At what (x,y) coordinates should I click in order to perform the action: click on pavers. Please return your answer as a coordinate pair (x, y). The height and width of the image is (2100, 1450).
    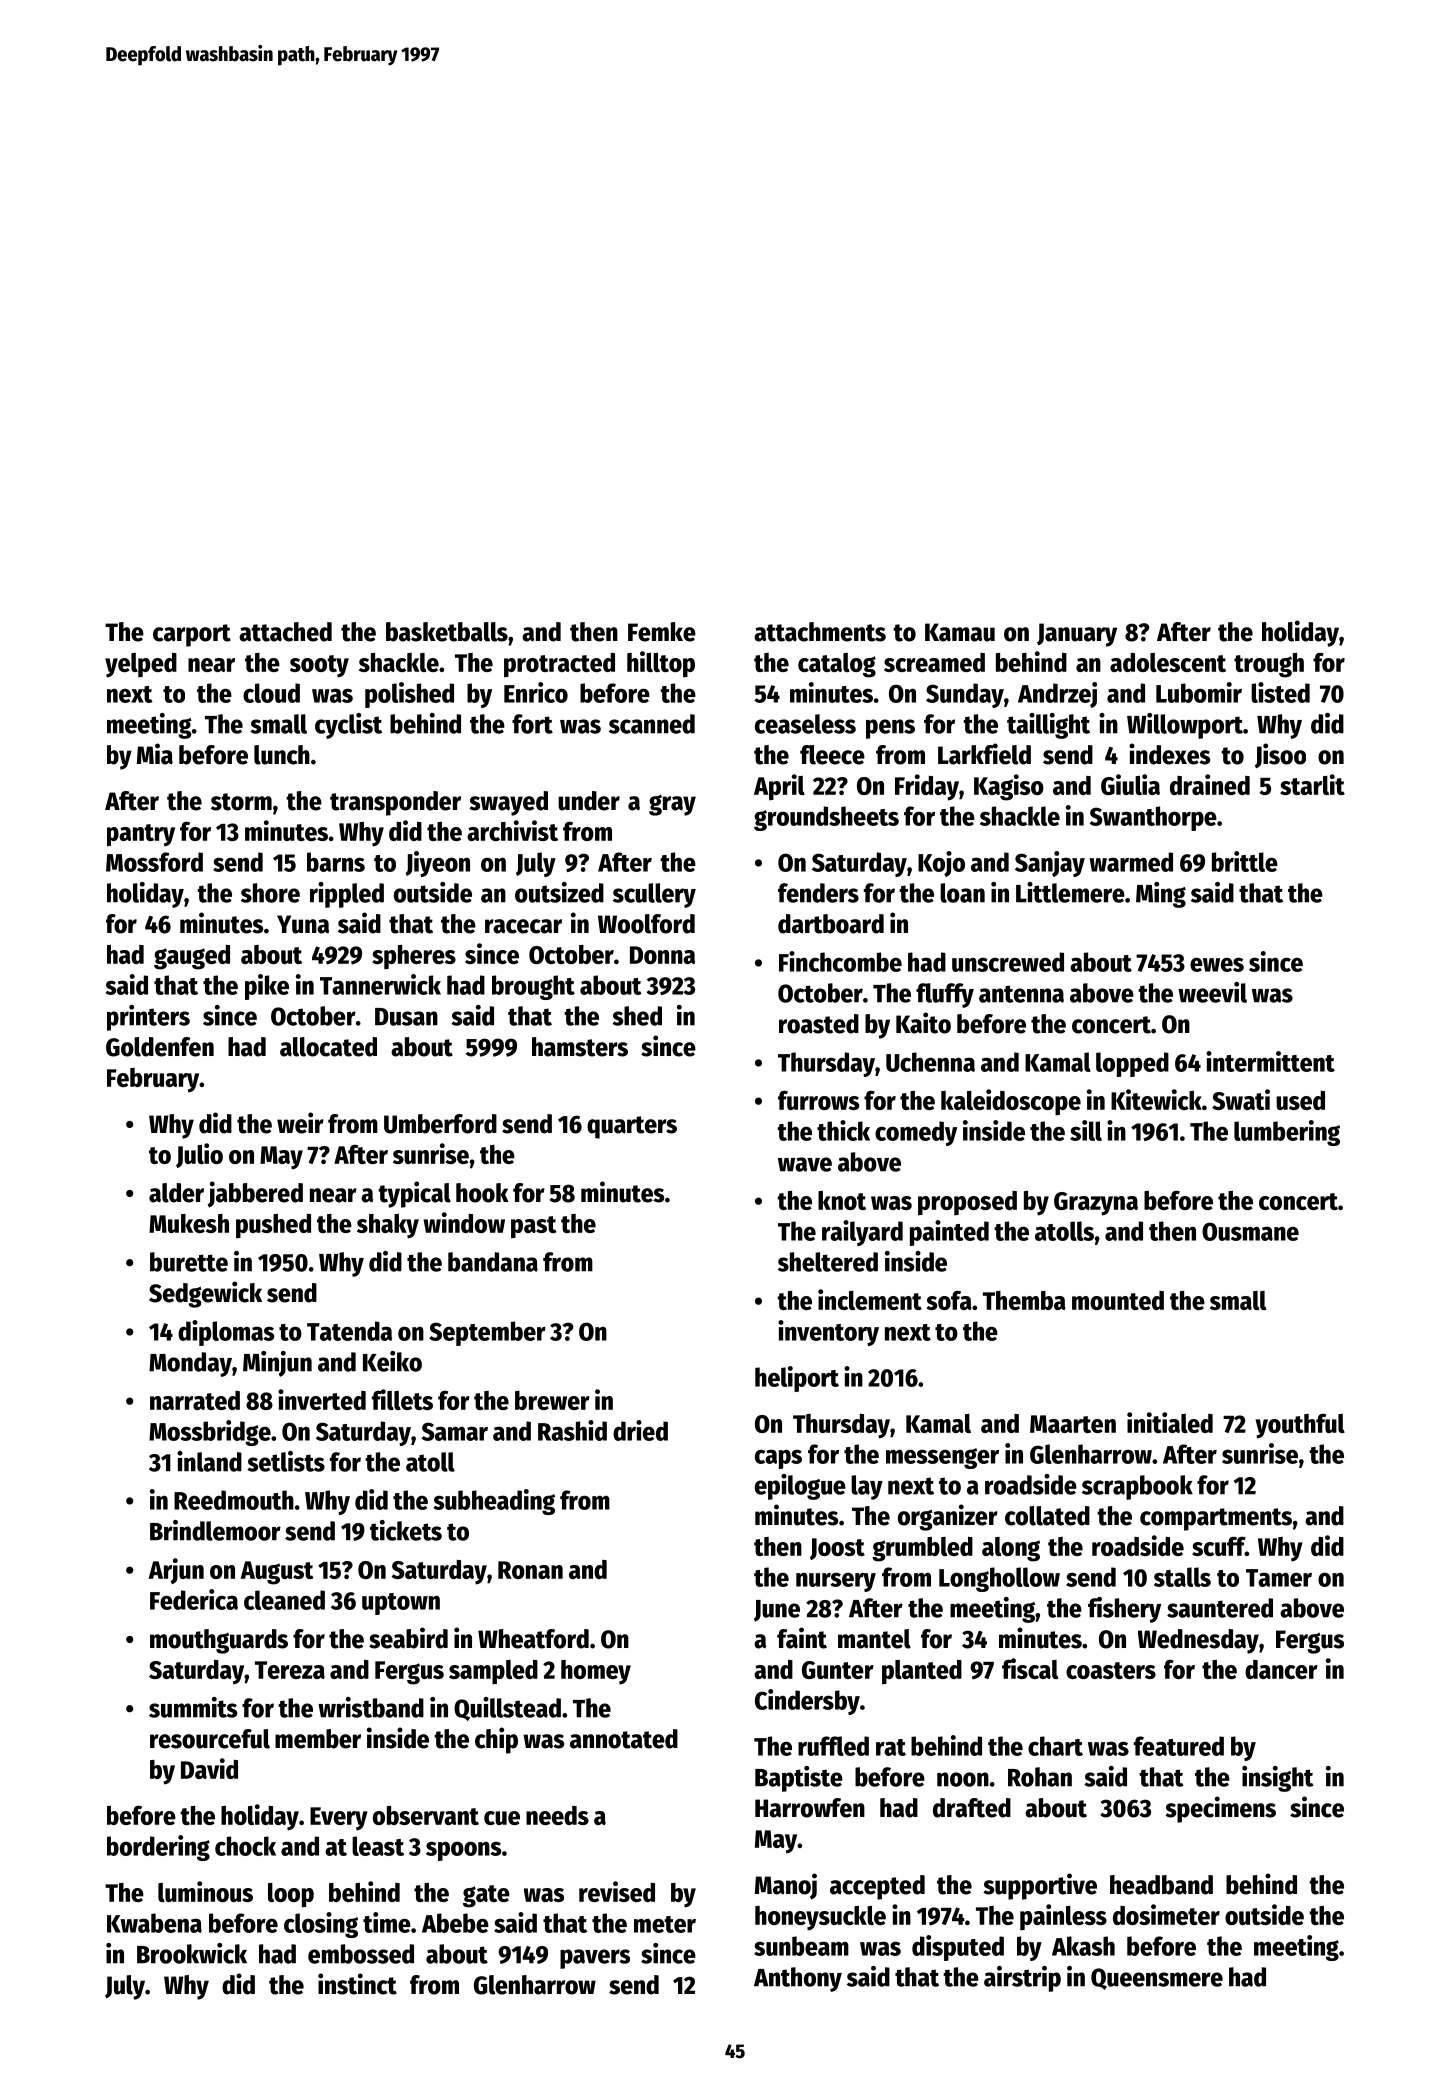
    Looking at the image, I should click on (595, 1959).
